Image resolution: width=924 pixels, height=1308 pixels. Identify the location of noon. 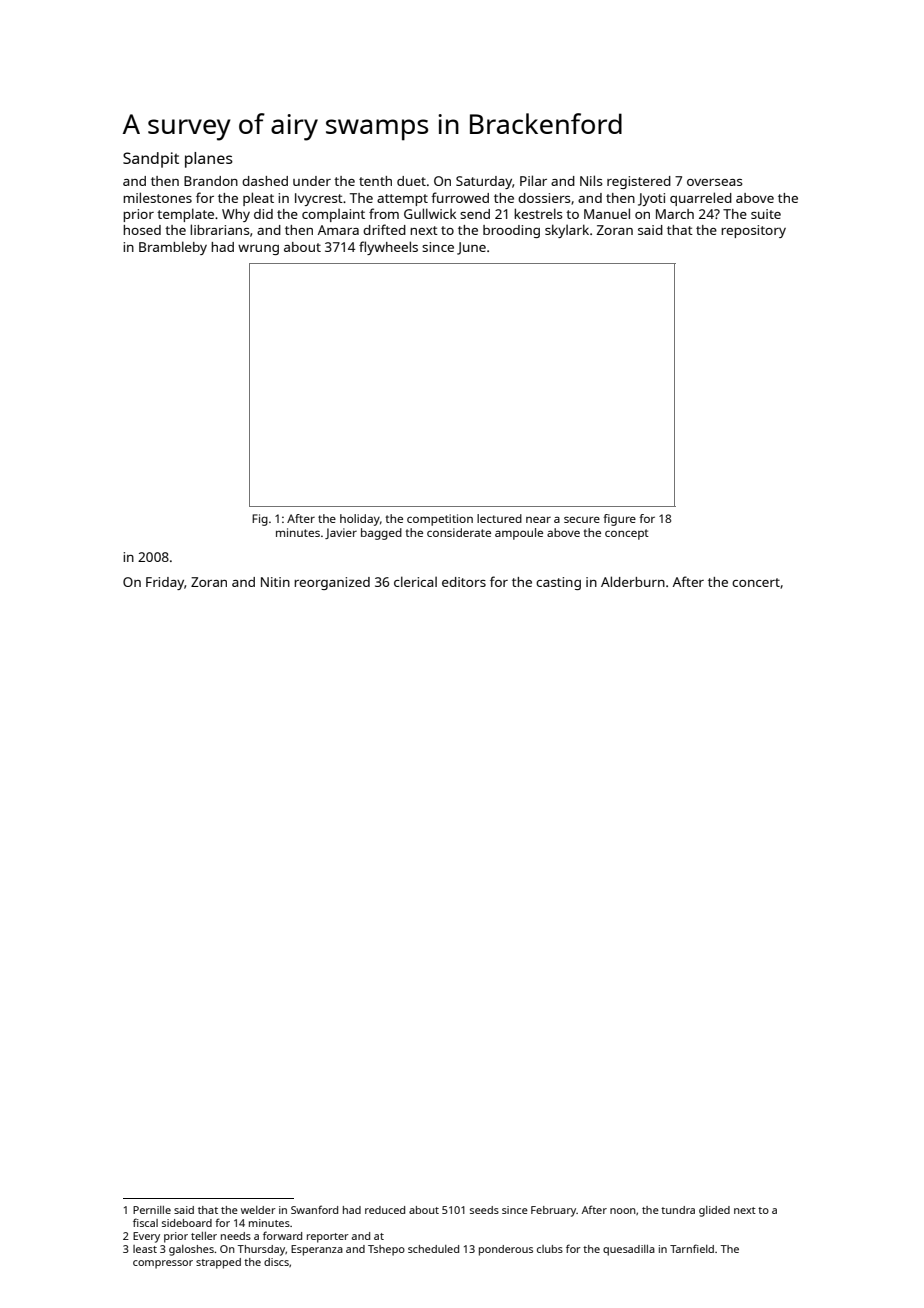
(623, 1211).
